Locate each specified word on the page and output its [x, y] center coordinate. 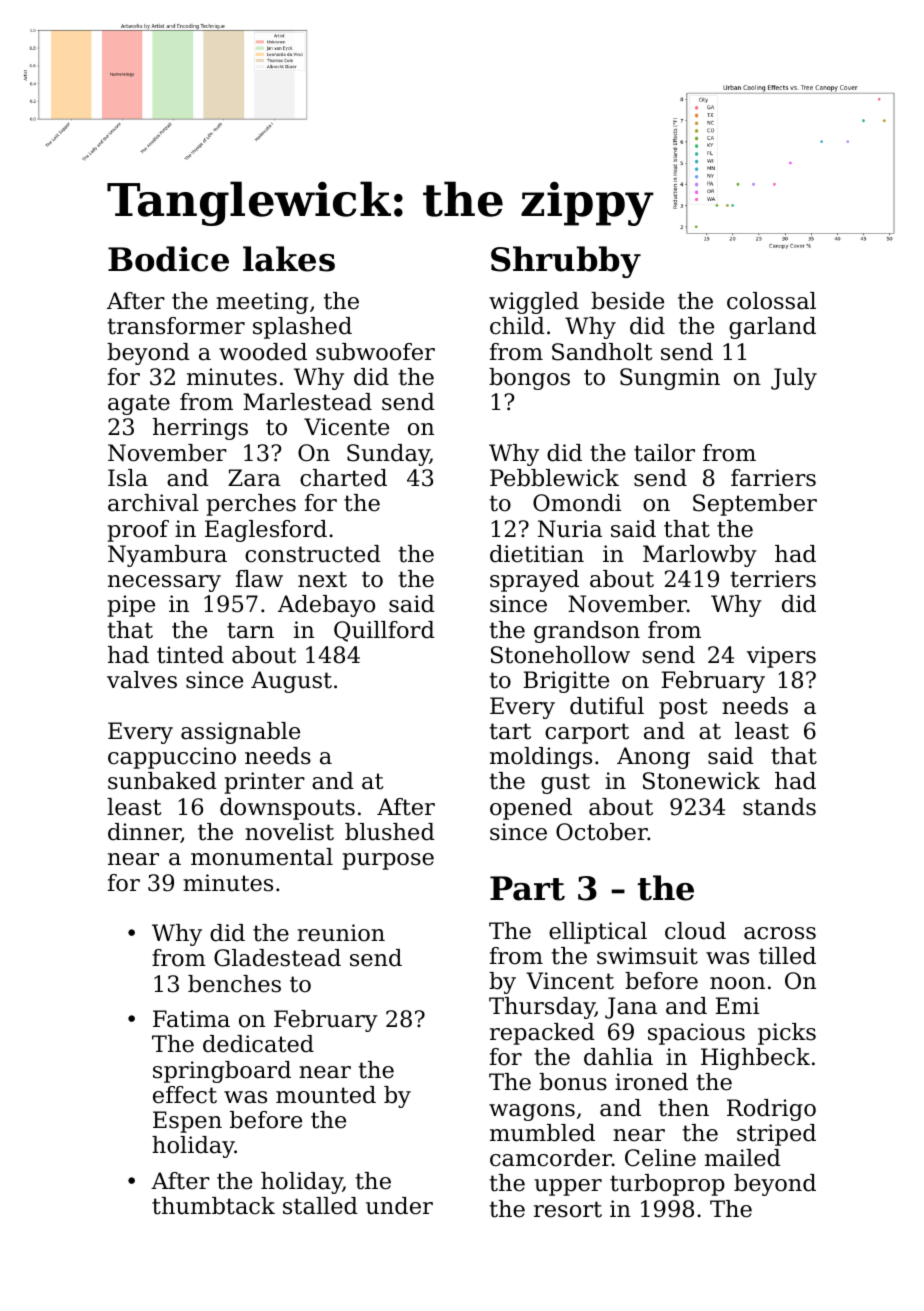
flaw [259, 579]
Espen [187, 1122]
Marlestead [307, 402]
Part [527, 888]
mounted [326, 1095]
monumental [262, 857]
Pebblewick [554, 478]
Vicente [346, 427]
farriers [773, 478]
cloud [695, 931]
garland [772, 328]
